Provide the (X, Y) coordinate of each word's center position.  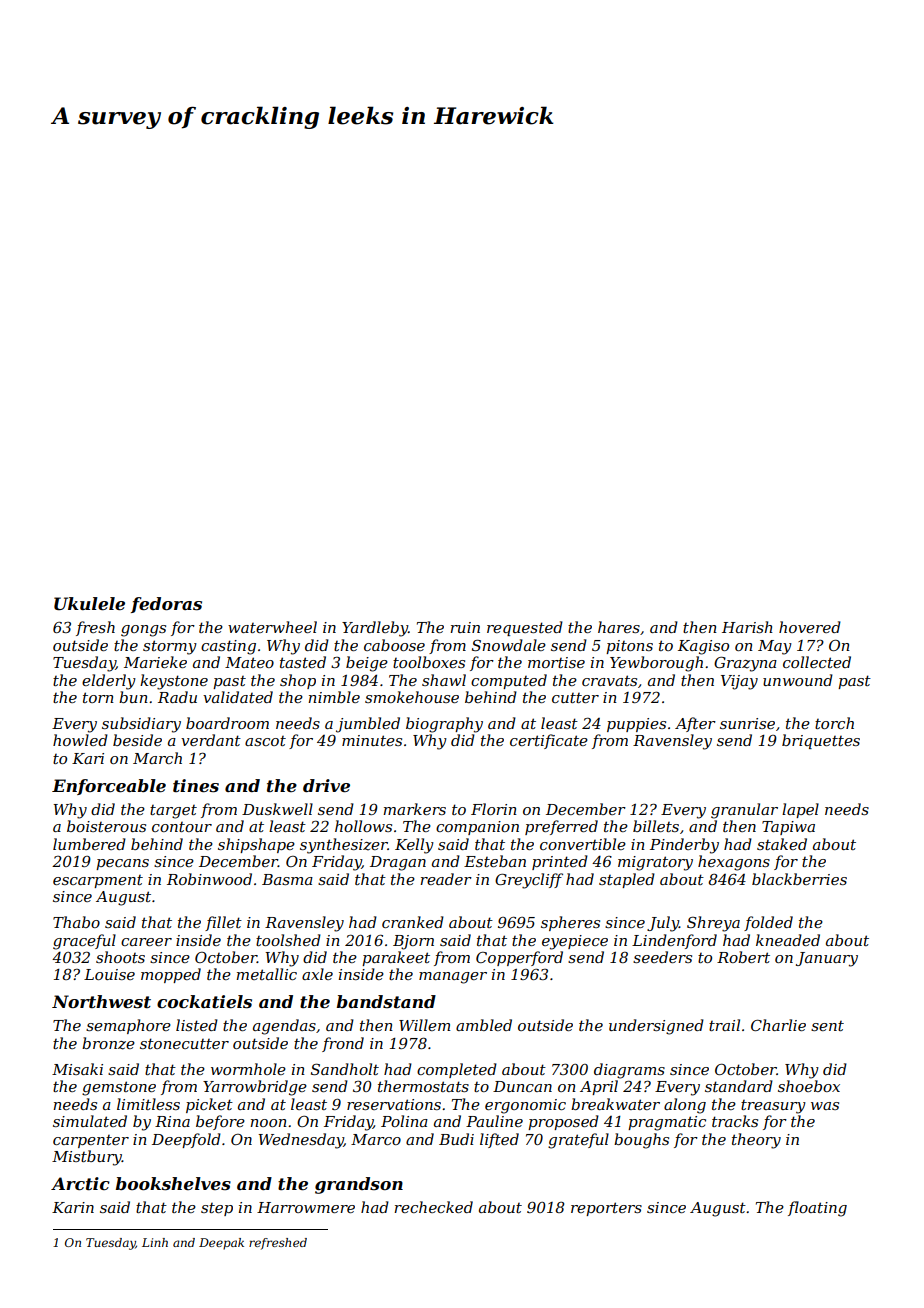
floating (817, 1209)
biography (444, 725)
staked (782, 844)
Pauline (494, 1121)
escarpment (98, 881)
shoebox (809, 1086)
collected (817, 662)
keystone (174, 682)
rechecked (433, 1207)
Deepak (221, 1244)
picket (209, 1105)
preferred (561, 827)
